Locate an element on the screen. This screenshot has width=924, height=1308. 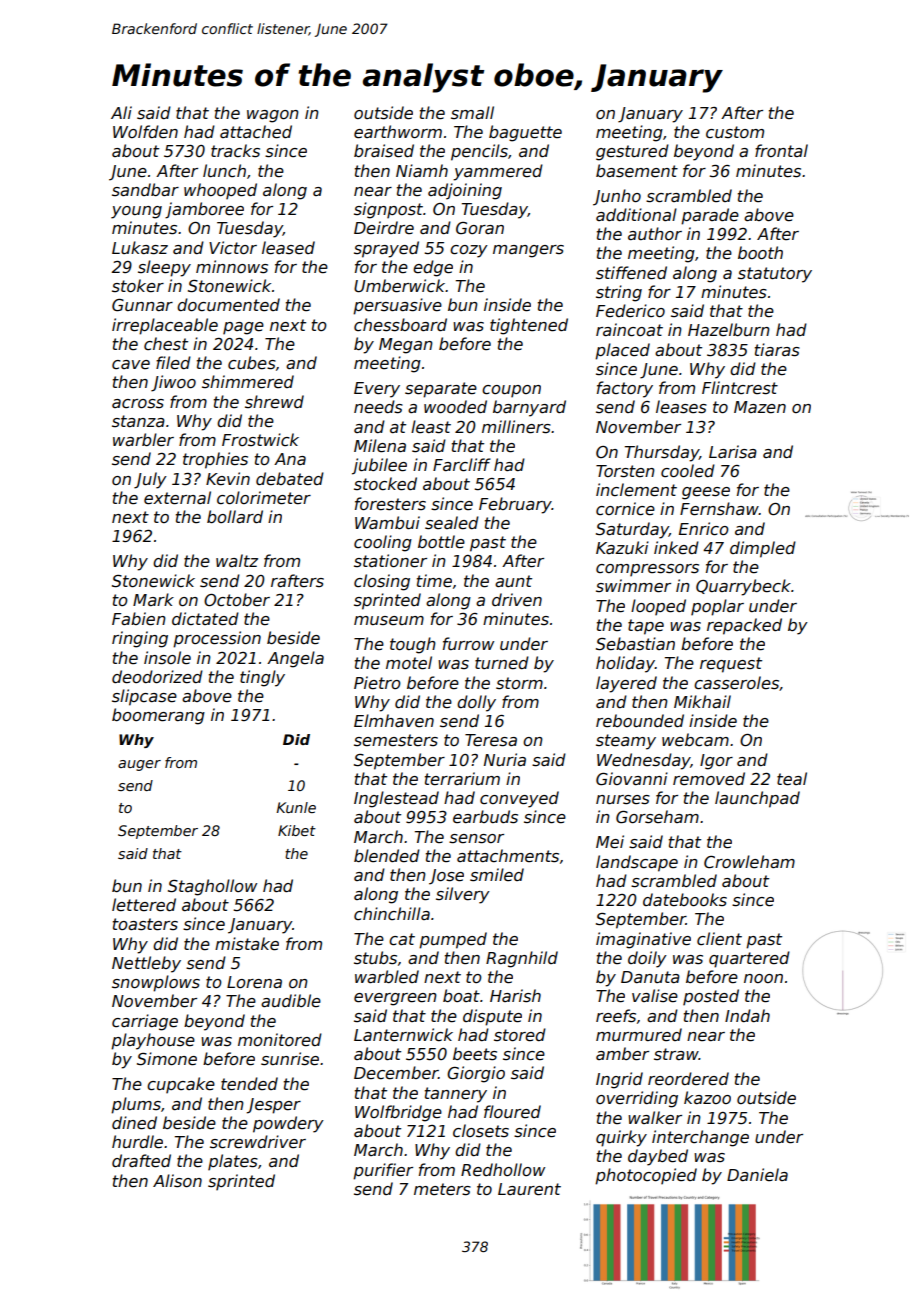
turned is located at coordinates (502, 663).
